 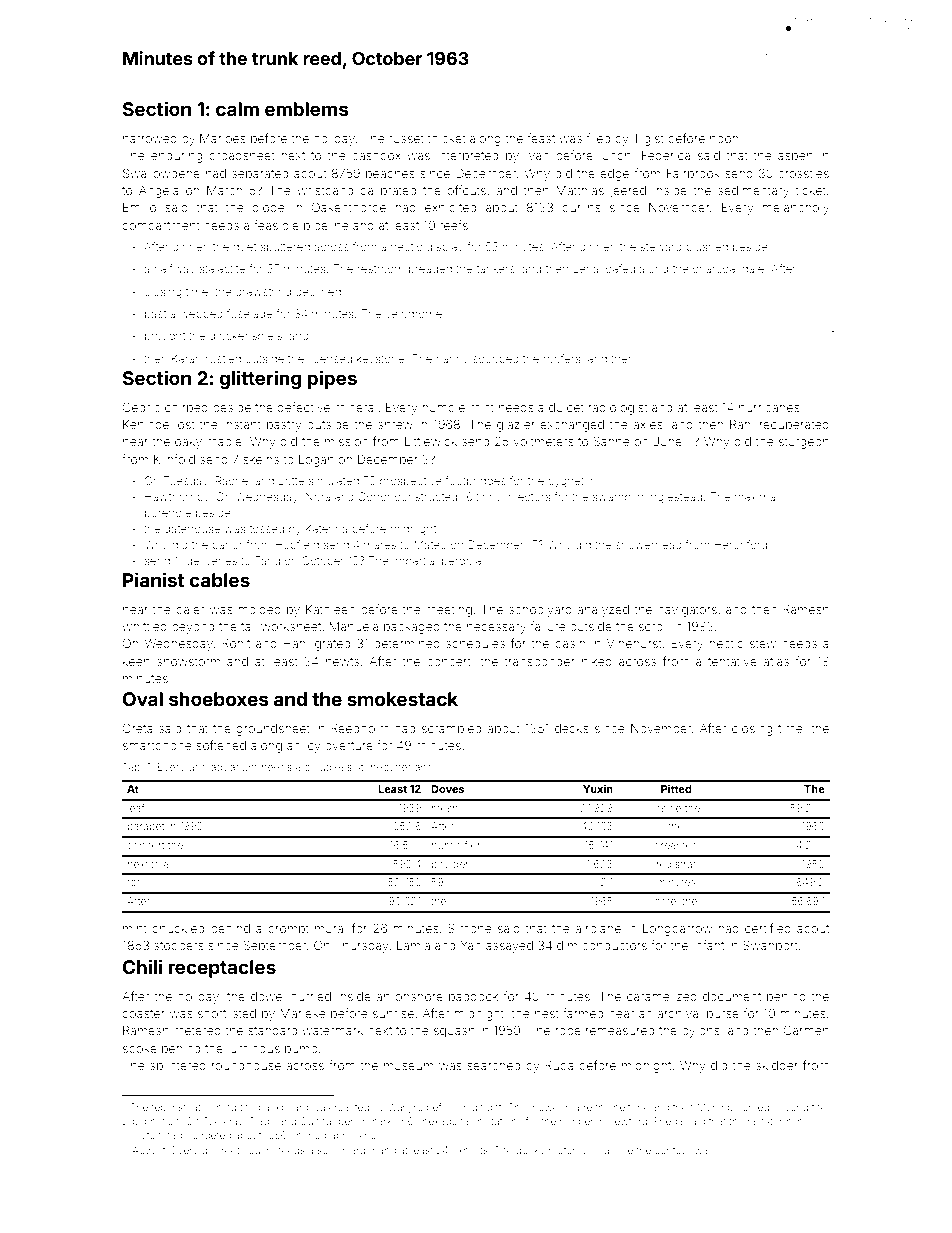 What do you see at coordinates (146, 827) in the screenshot?
I see `parapet` at bounding box center [146, 827].
